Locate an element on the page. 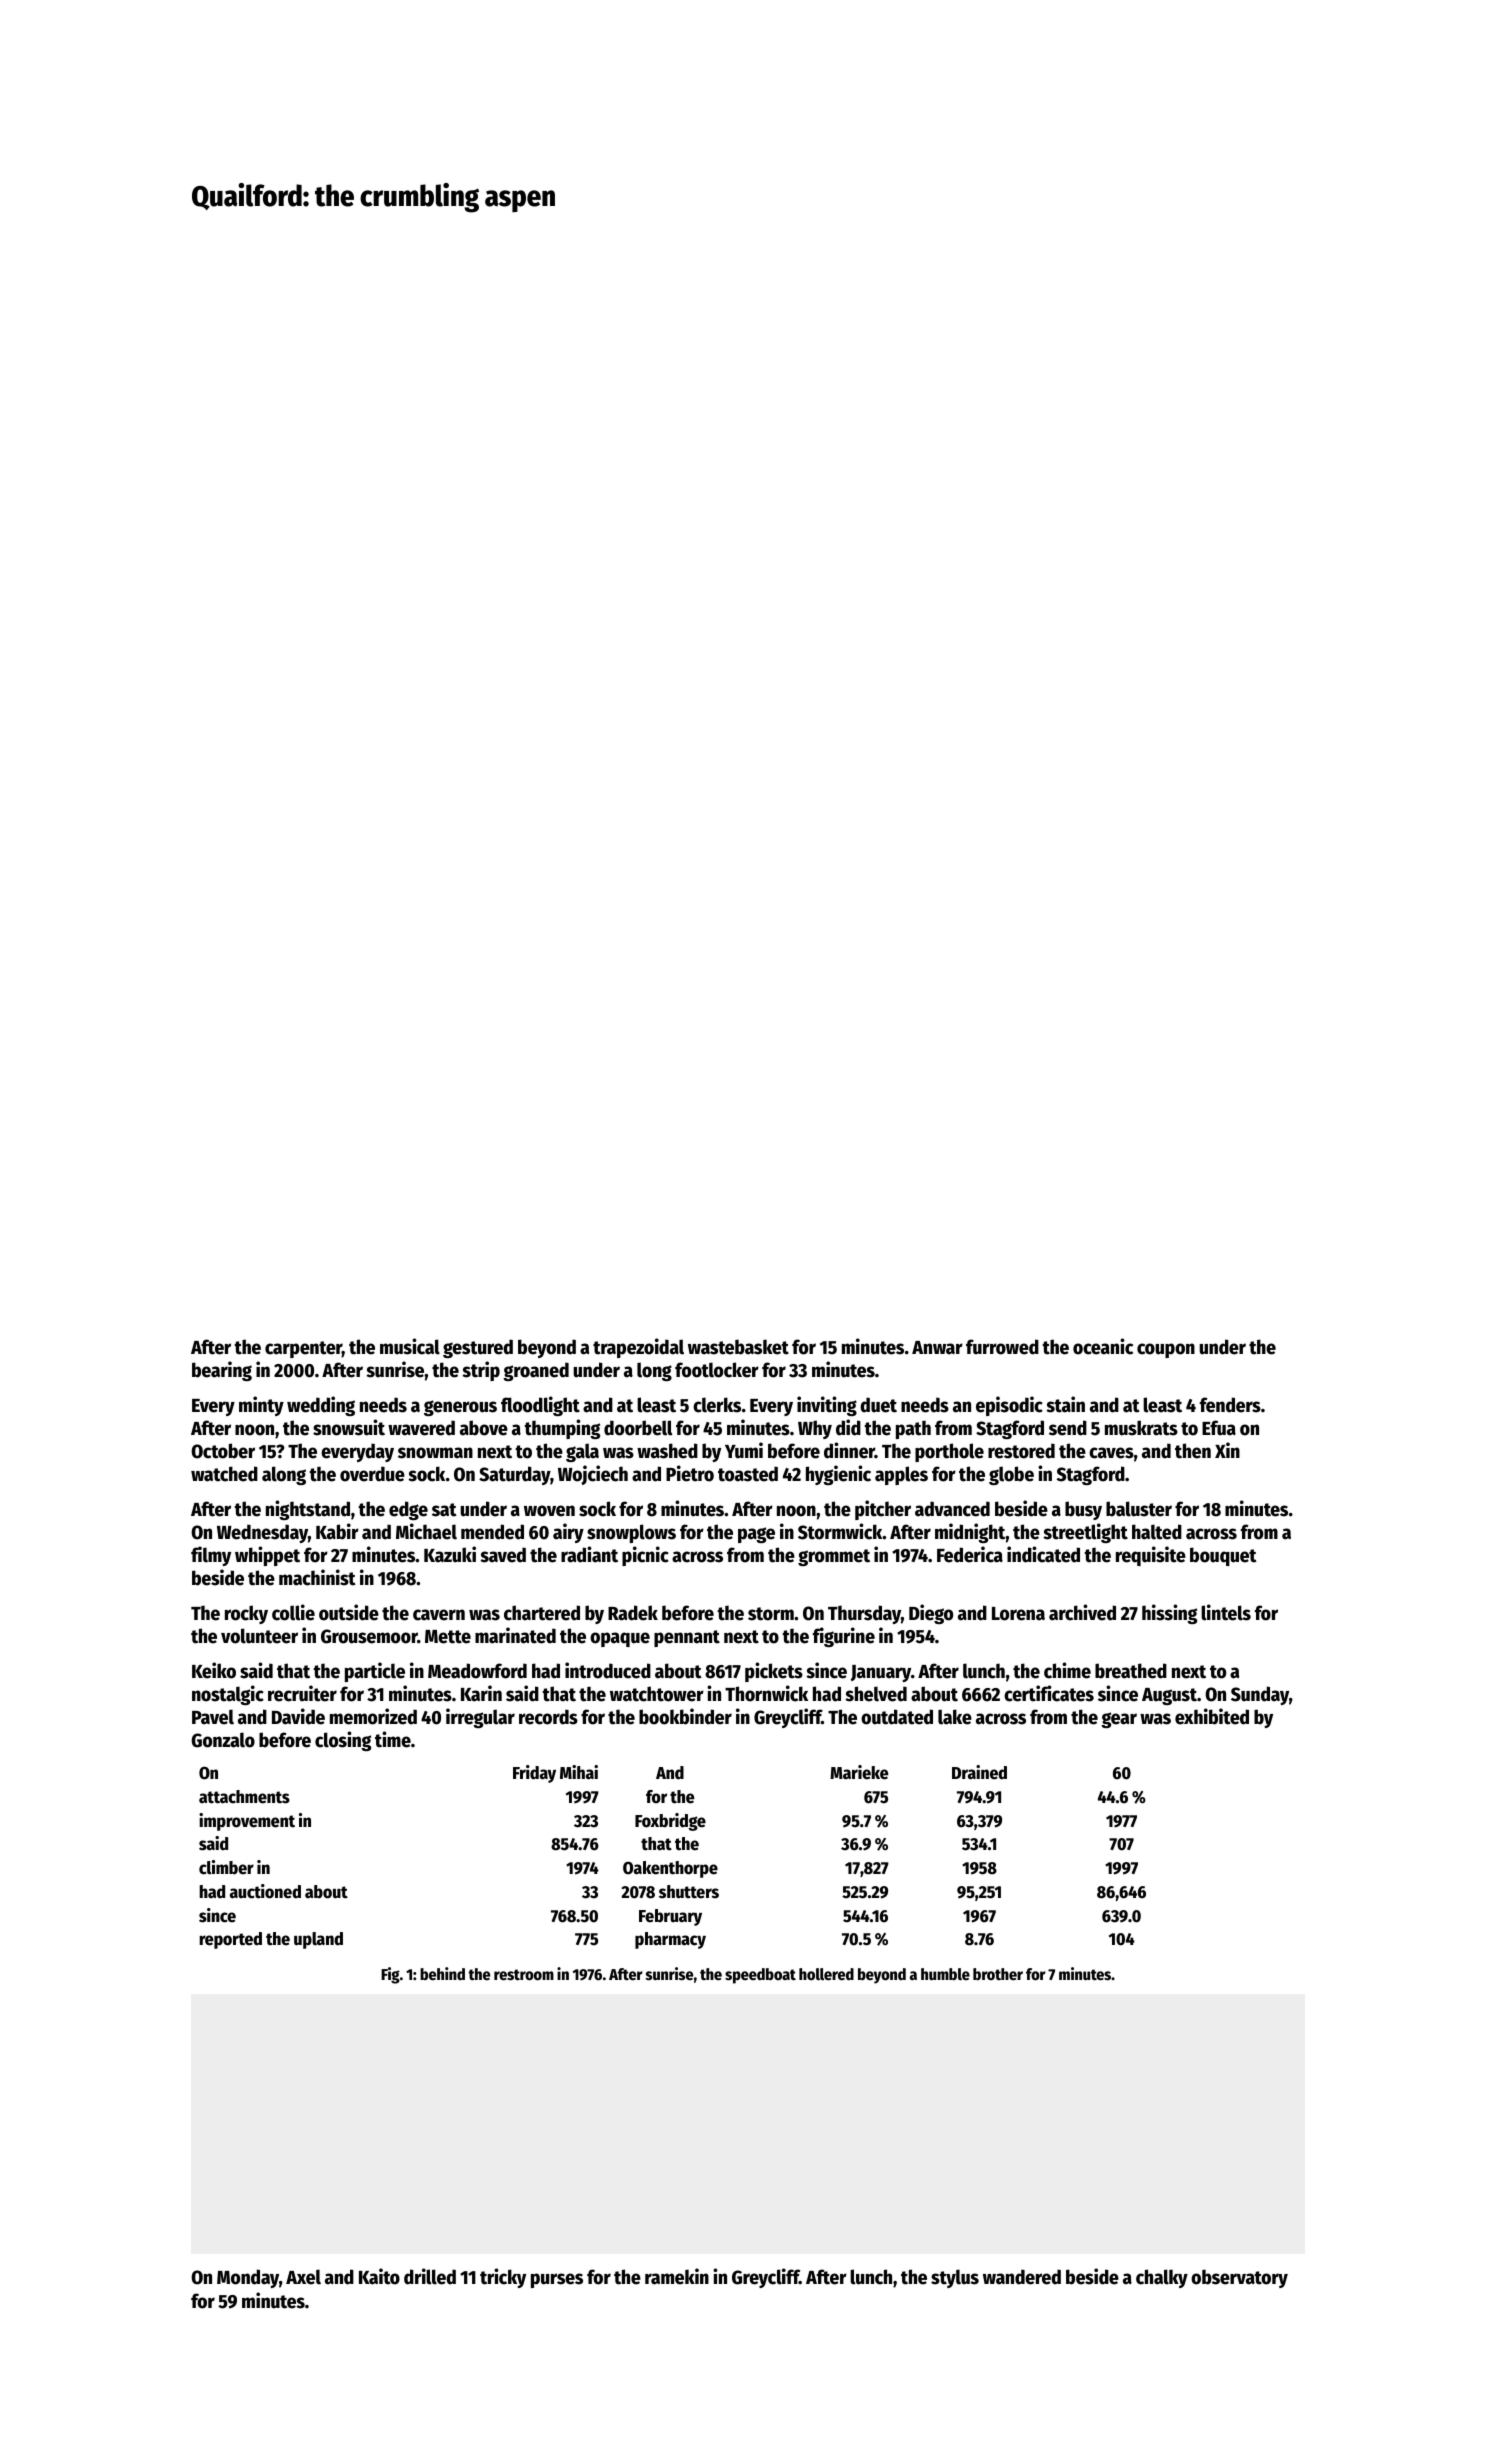 This page has width=1496, height=2464. exhibited is located at coordinates (1212, 1716).
